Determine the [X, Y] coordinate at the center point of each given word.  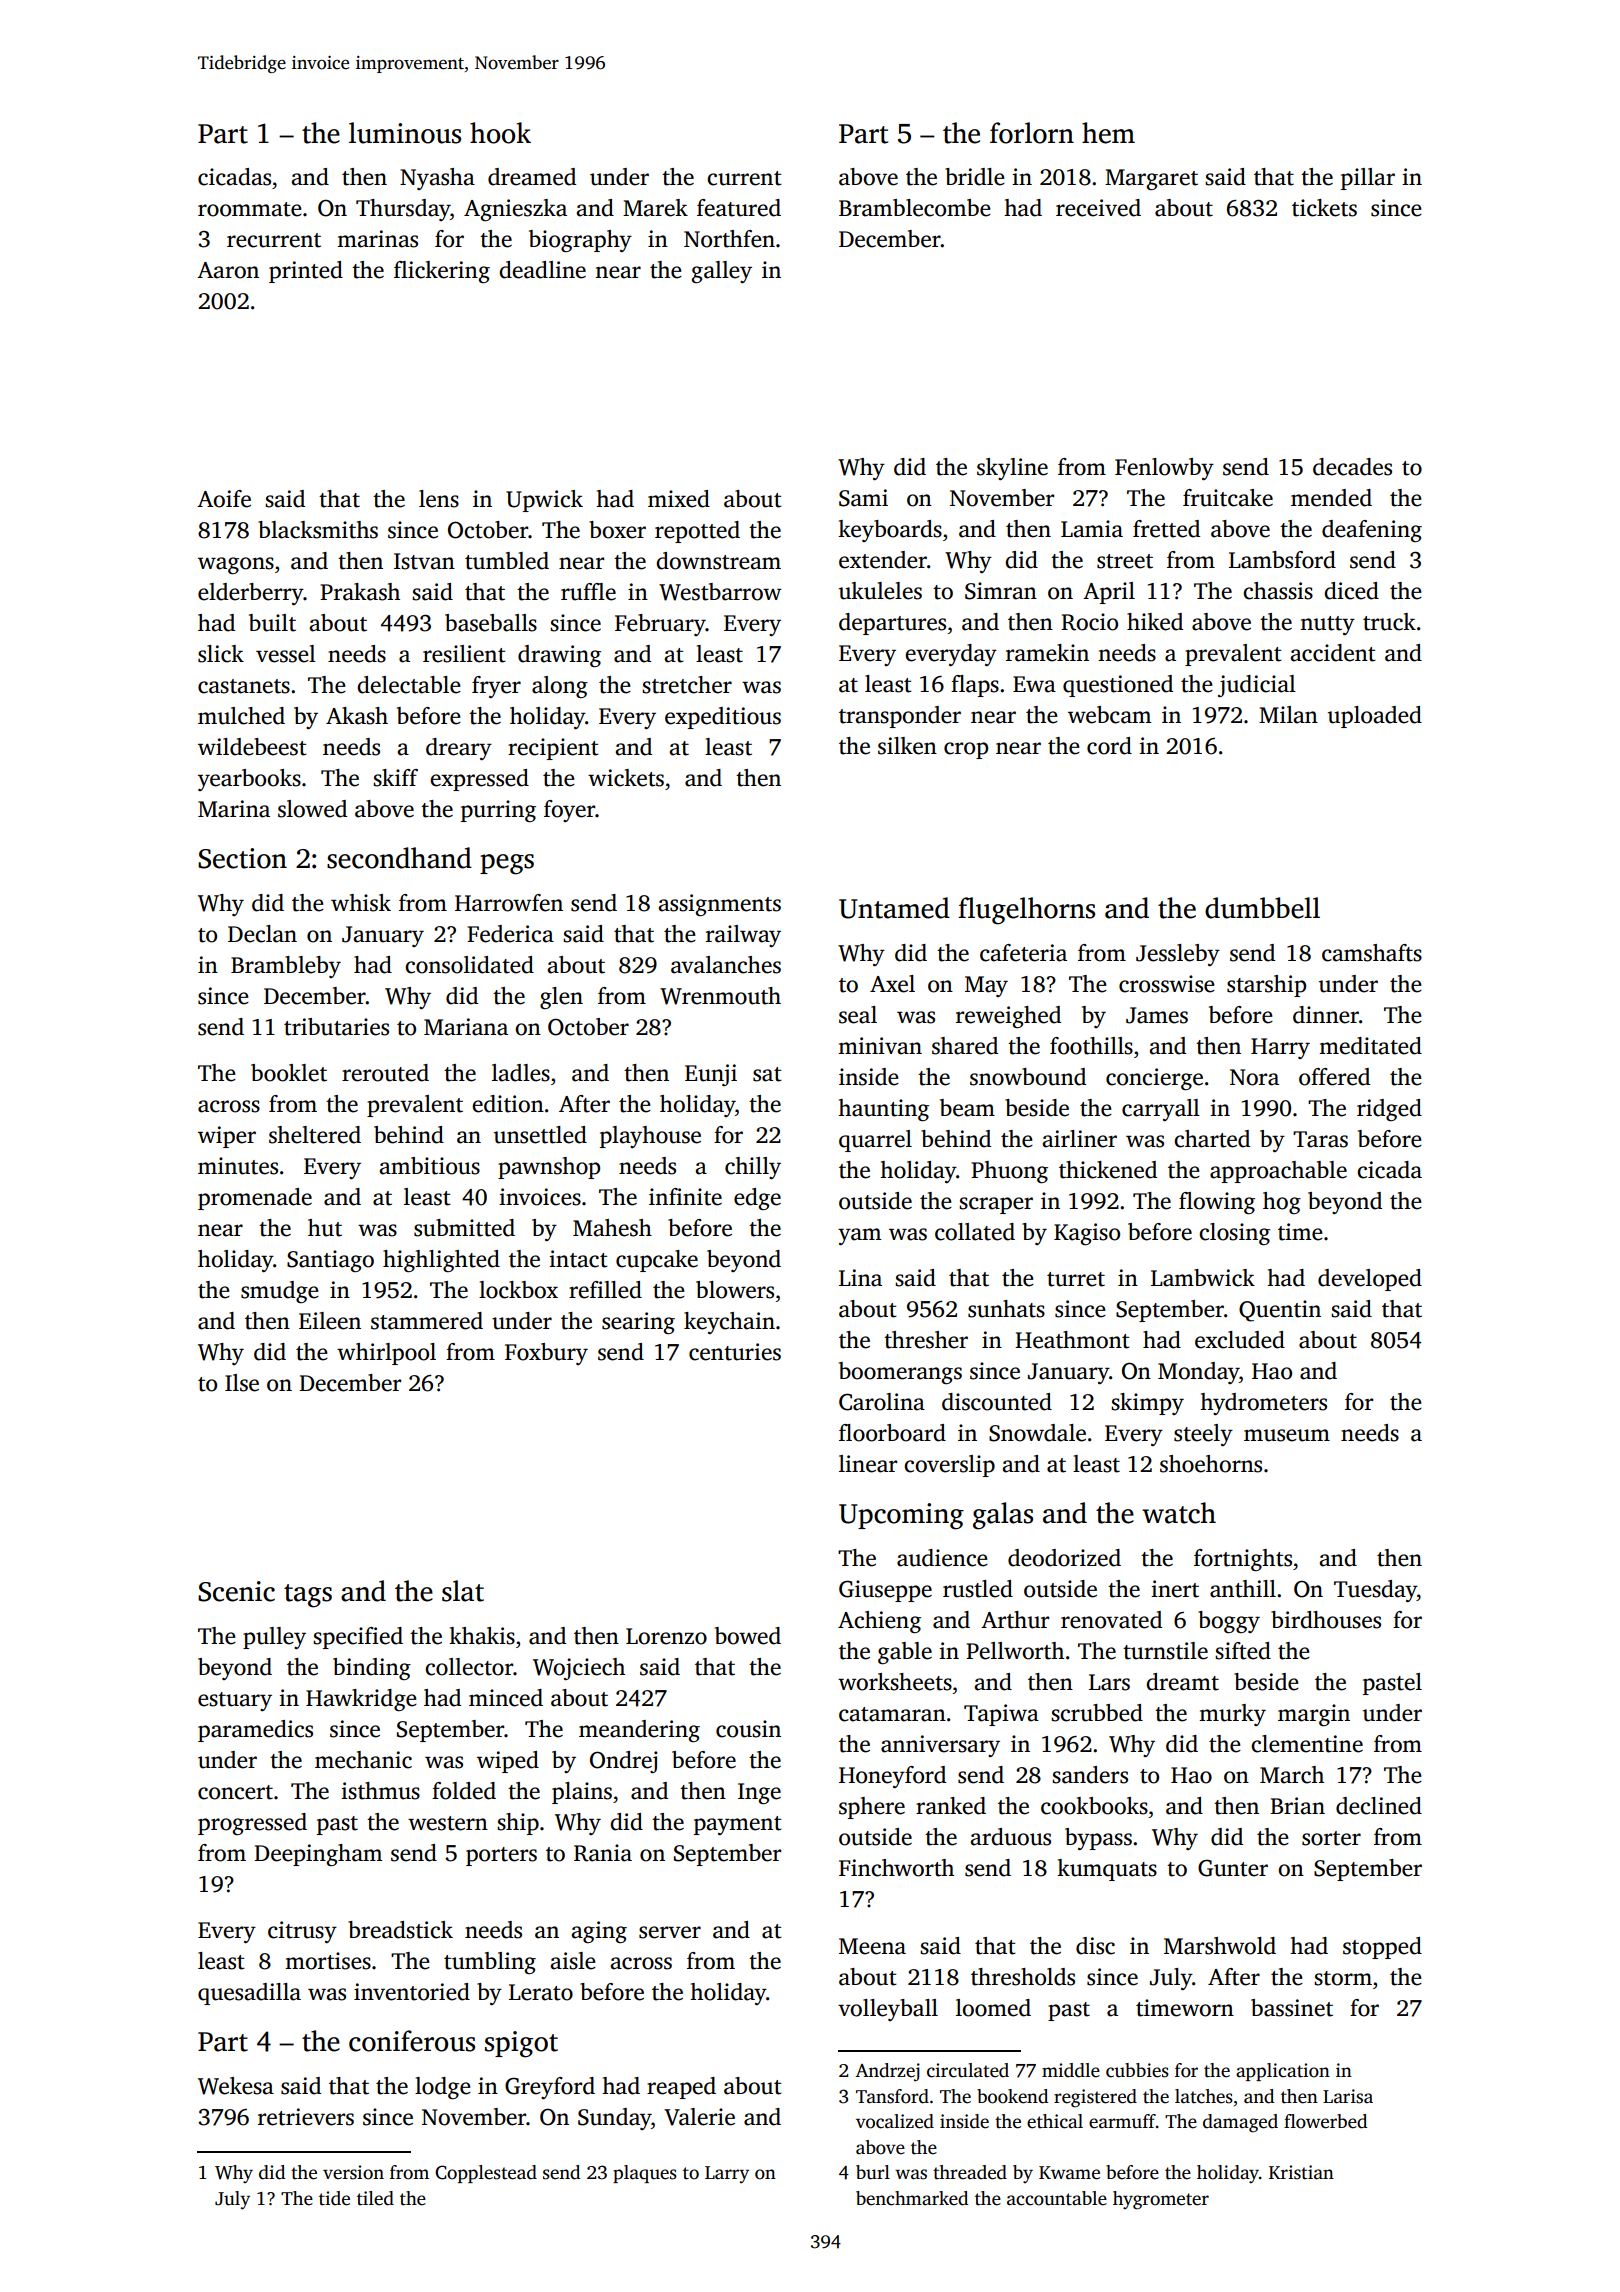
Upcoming [901, 1516]
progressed [252, 1824]
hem [1108, 133]
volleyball [888, 2010]
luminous [405, 133]
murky [1232, 1715]
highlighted [441, 1261]
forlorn [1032, 133]
